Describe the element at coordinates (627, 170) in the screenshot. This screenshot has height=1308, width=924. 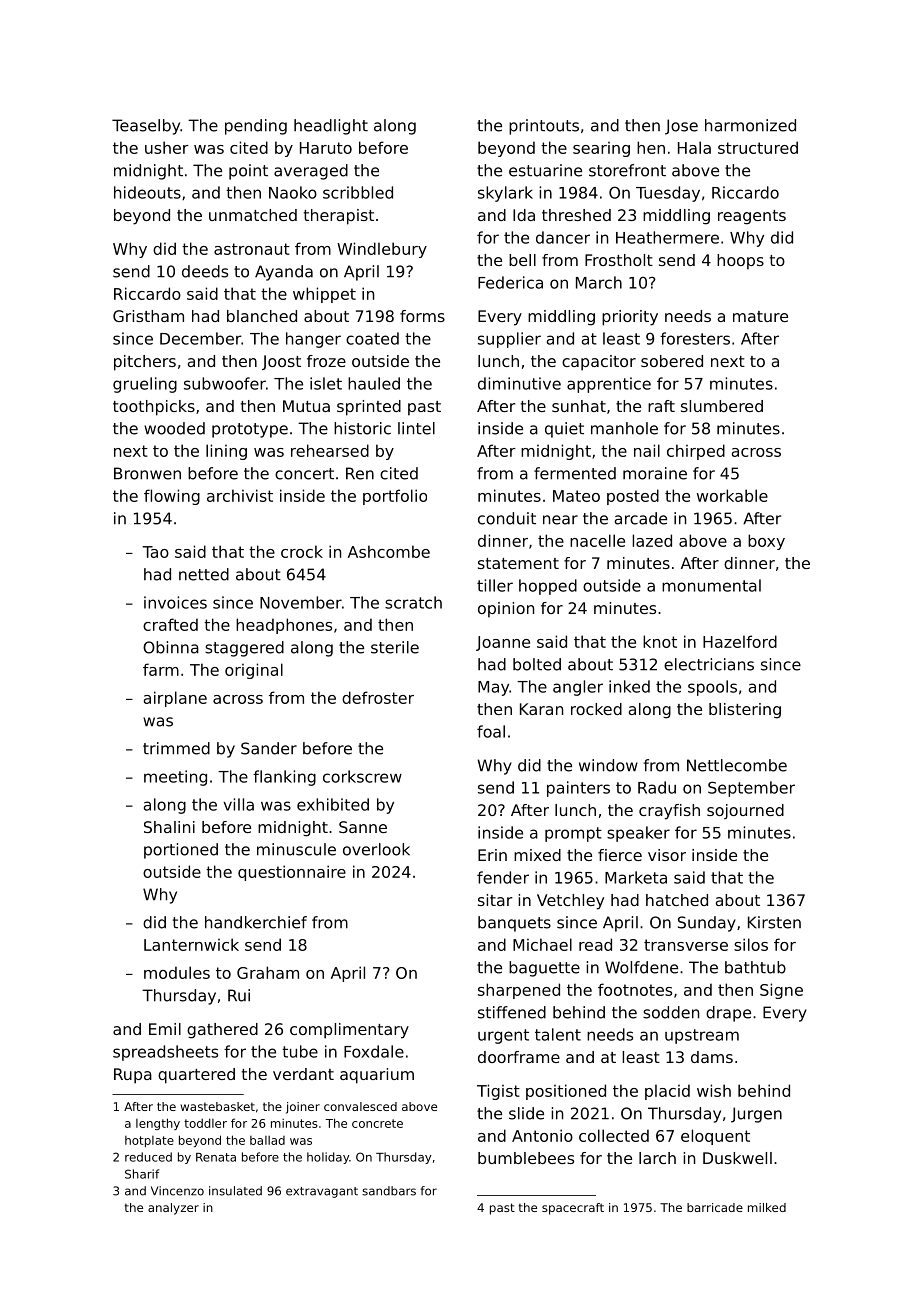
I see `storefront` at that location.
